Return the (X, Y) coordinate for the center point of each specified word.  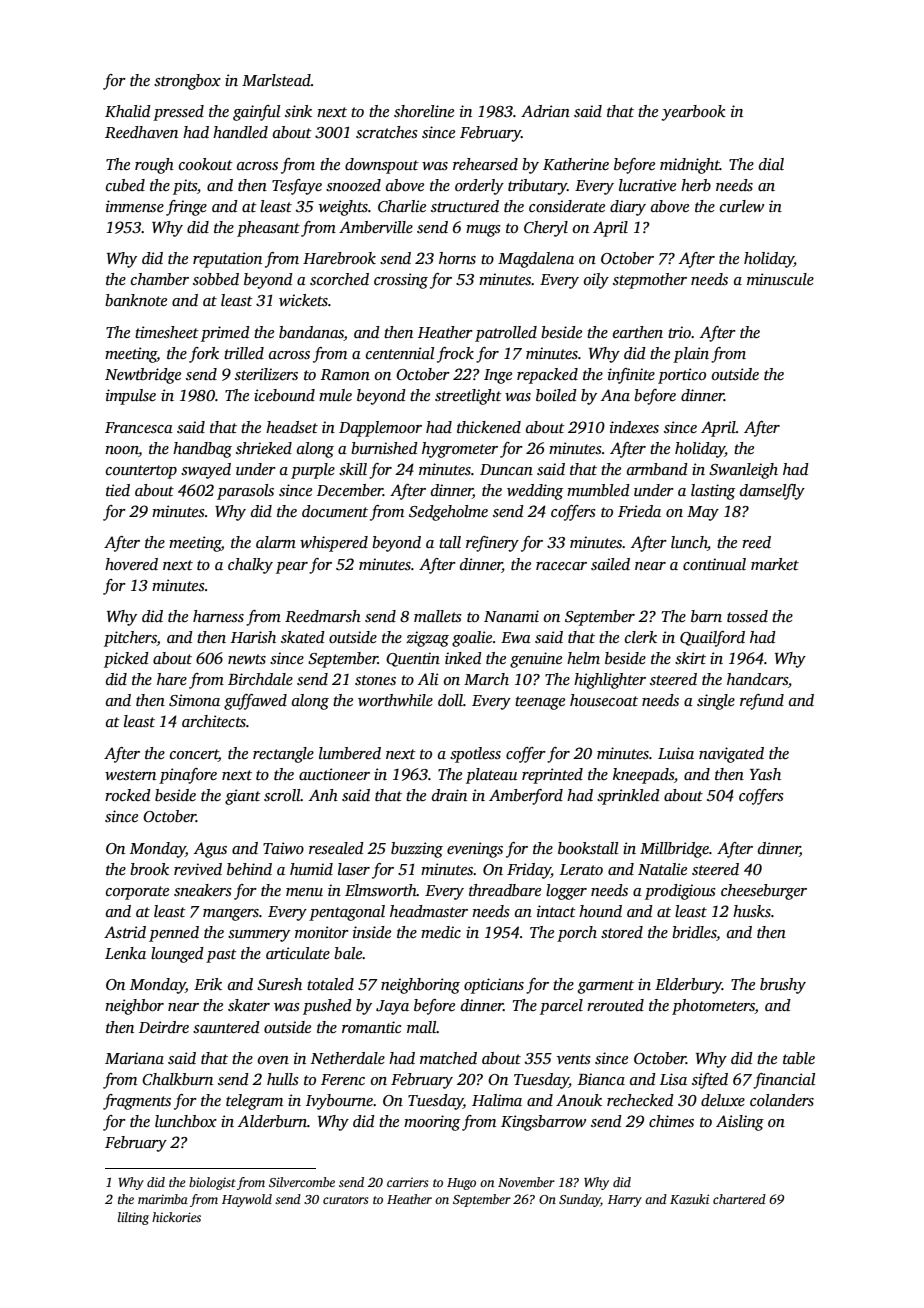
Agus (210, 850)
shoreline (424, 111)
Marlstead (276, 80)
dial (771, 164)
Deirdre (164, 1027)
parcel (561, 1007)
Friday (529, 871)
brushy (783, 986)
